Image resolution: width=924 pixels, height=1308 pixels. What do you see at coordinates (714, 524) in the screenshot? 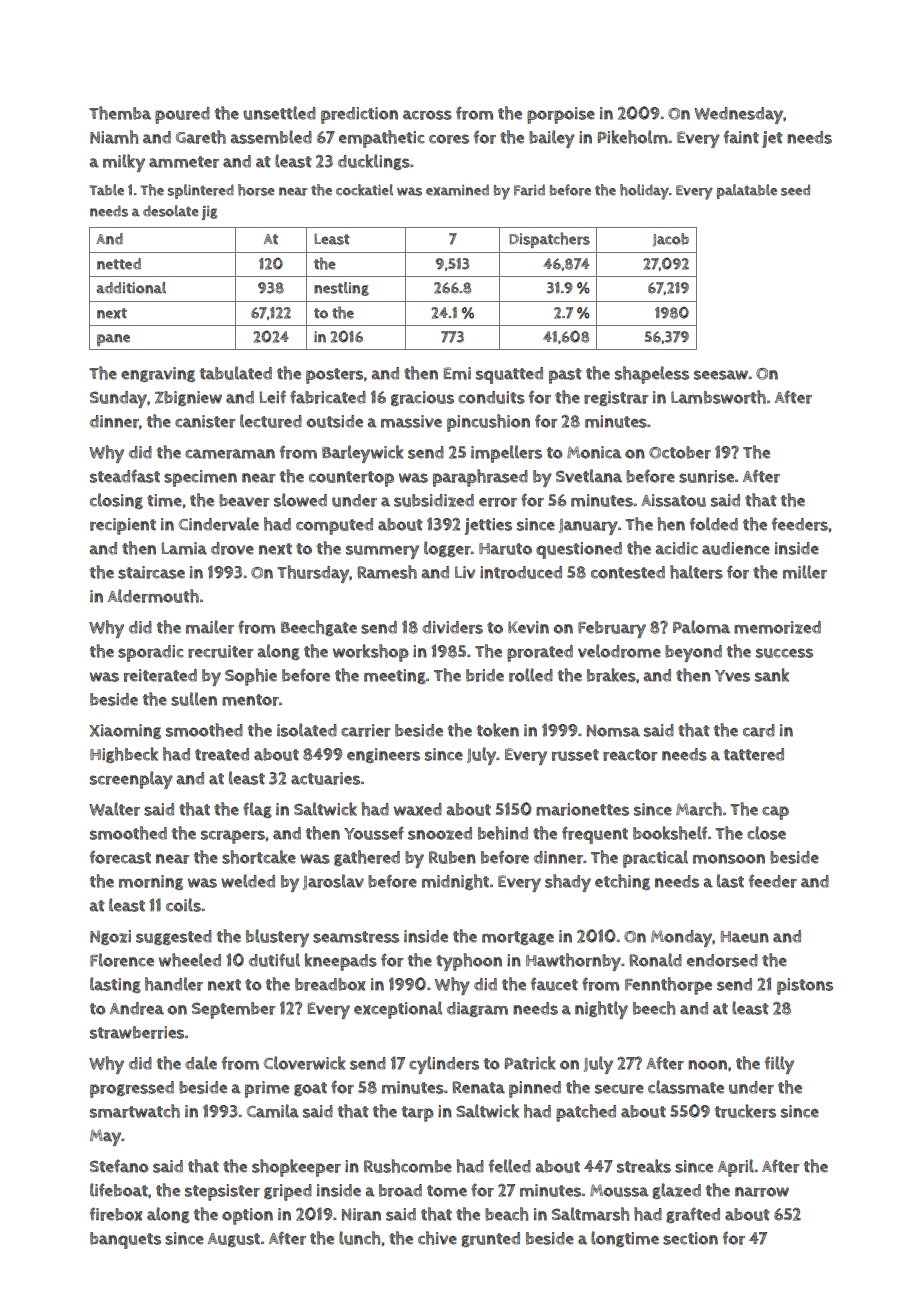
I see `folded` at bounding box center [714, 524].
